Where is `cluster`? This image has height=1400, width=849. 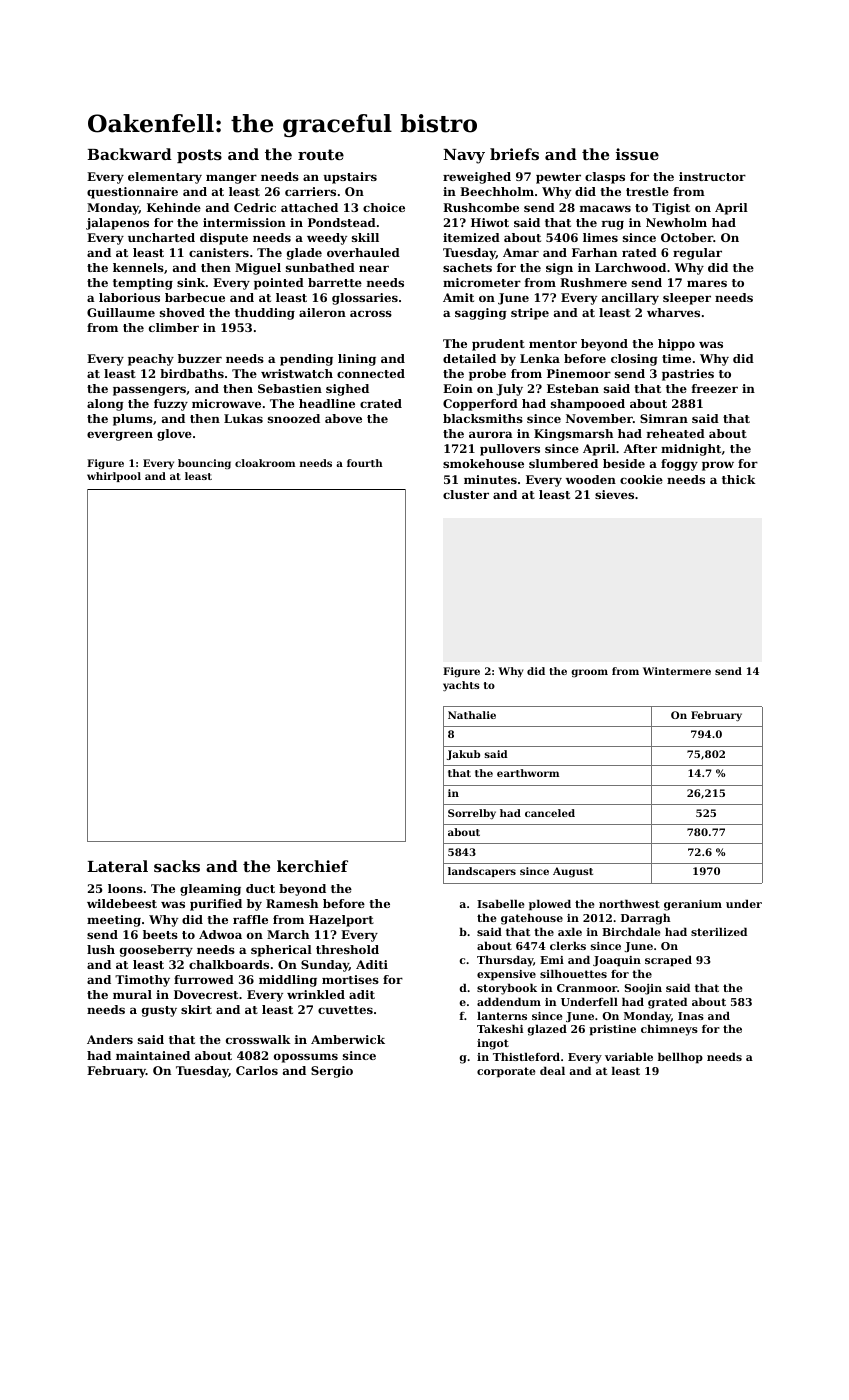 cluster is located at coordinates (466, 494).
